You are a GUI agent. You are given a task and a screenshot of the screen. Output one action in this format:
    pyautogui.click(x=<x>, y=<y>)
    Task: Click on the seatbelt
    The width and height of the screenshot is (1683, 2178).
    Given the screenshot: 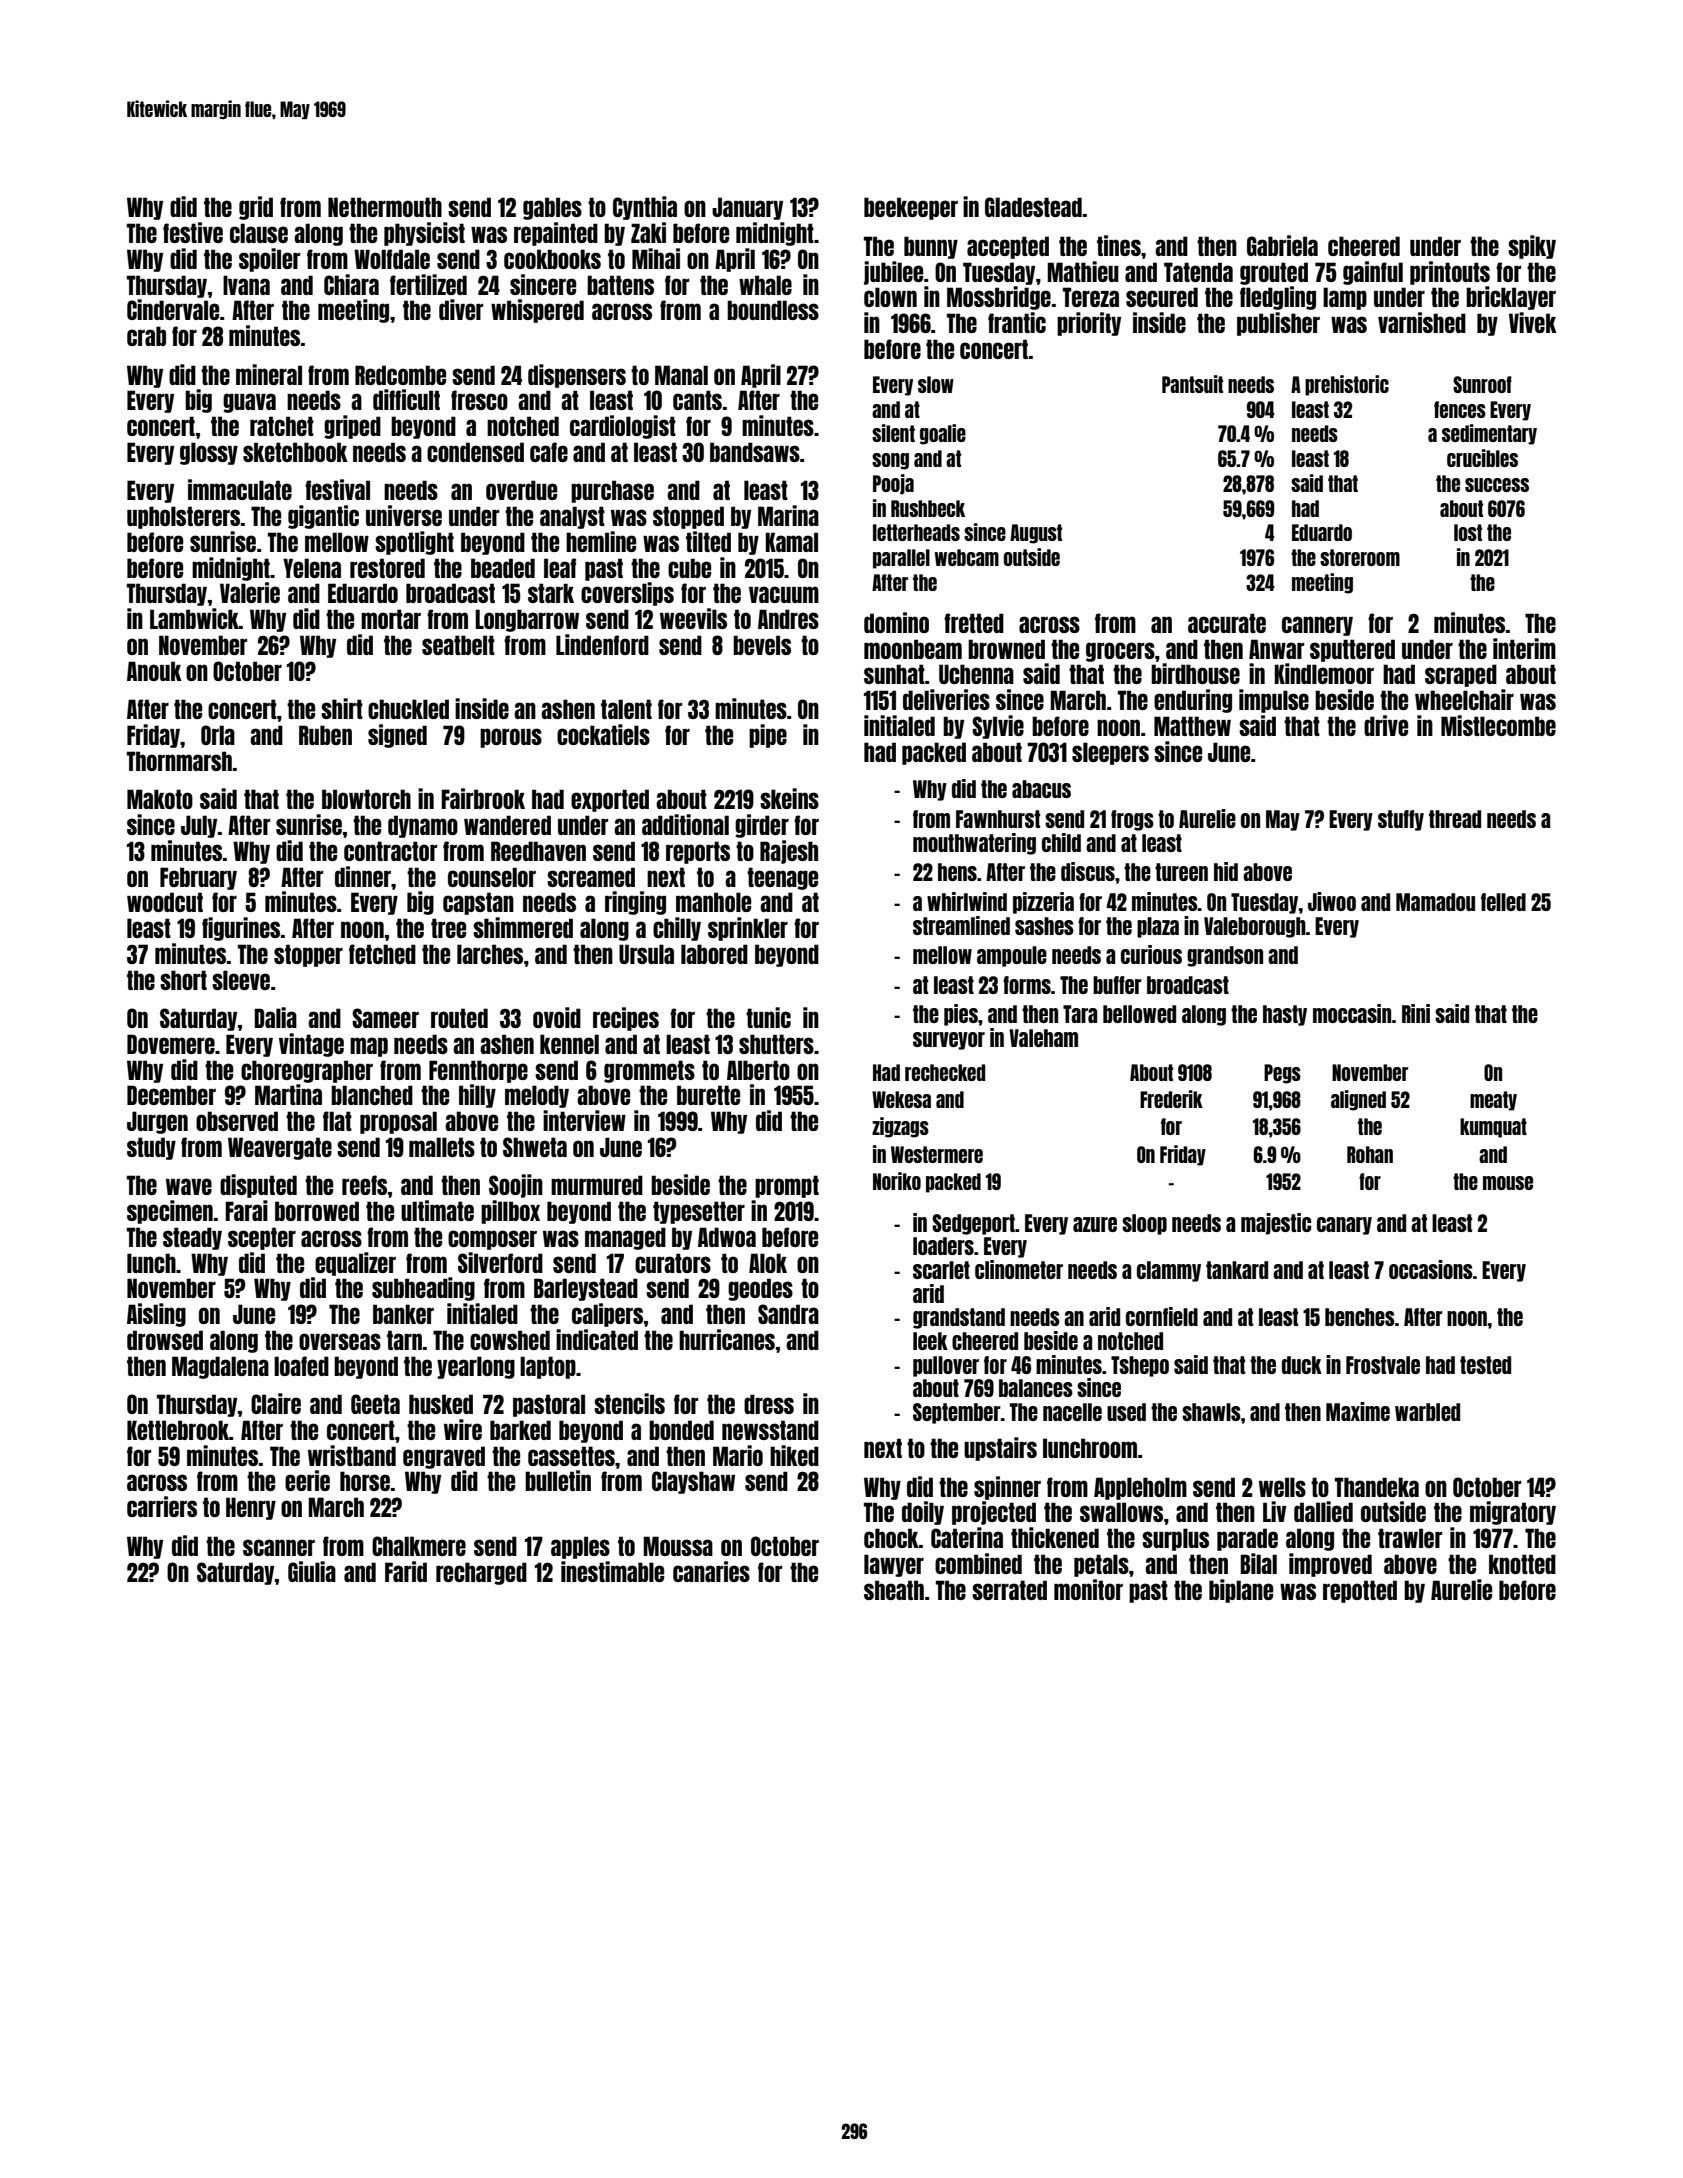 What is the action you would take?
    pyautogui.click(x=458, y=645)
